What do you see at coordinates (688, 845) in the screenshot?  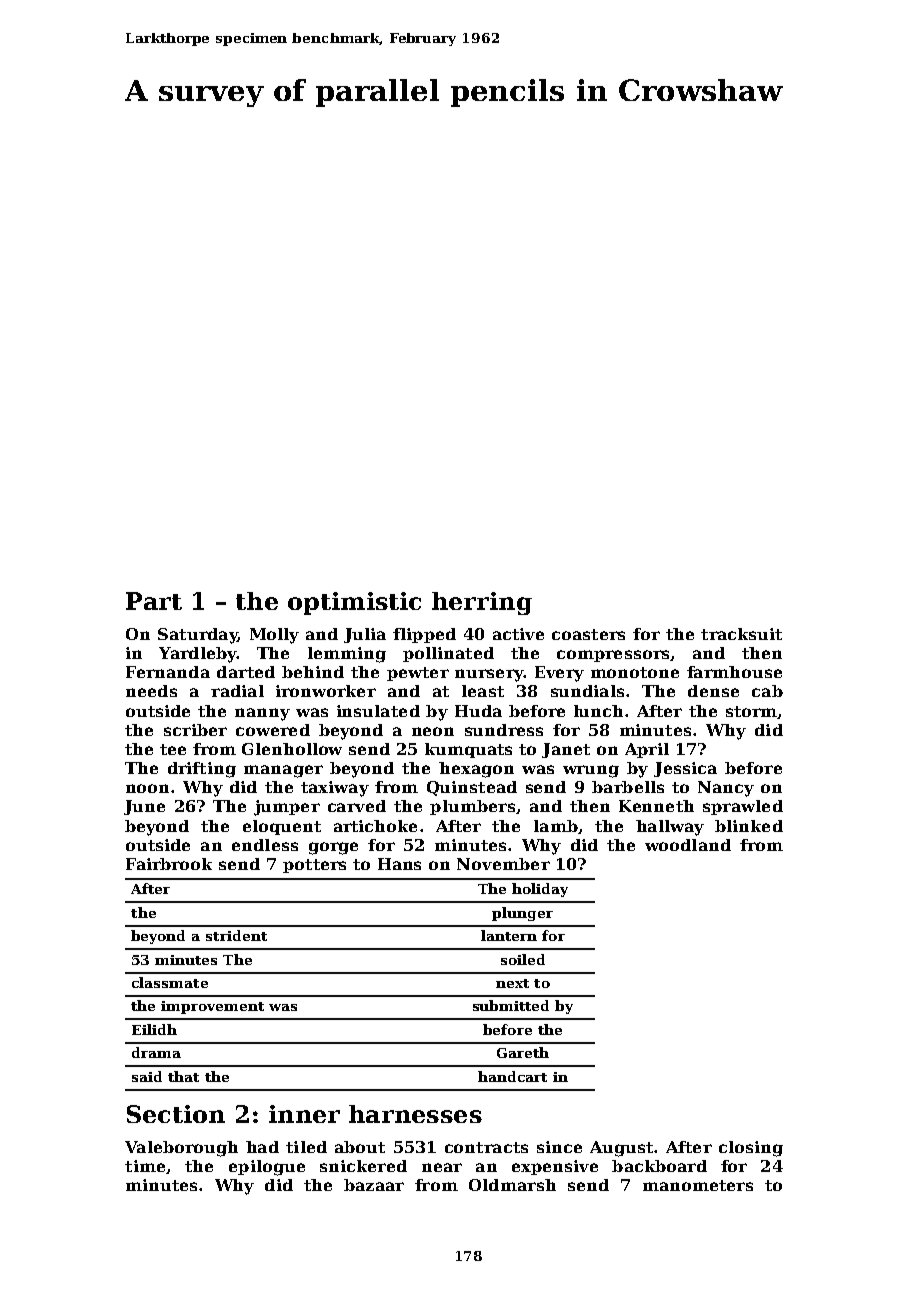 I see `woodland` at bounding box center [688, 845].
